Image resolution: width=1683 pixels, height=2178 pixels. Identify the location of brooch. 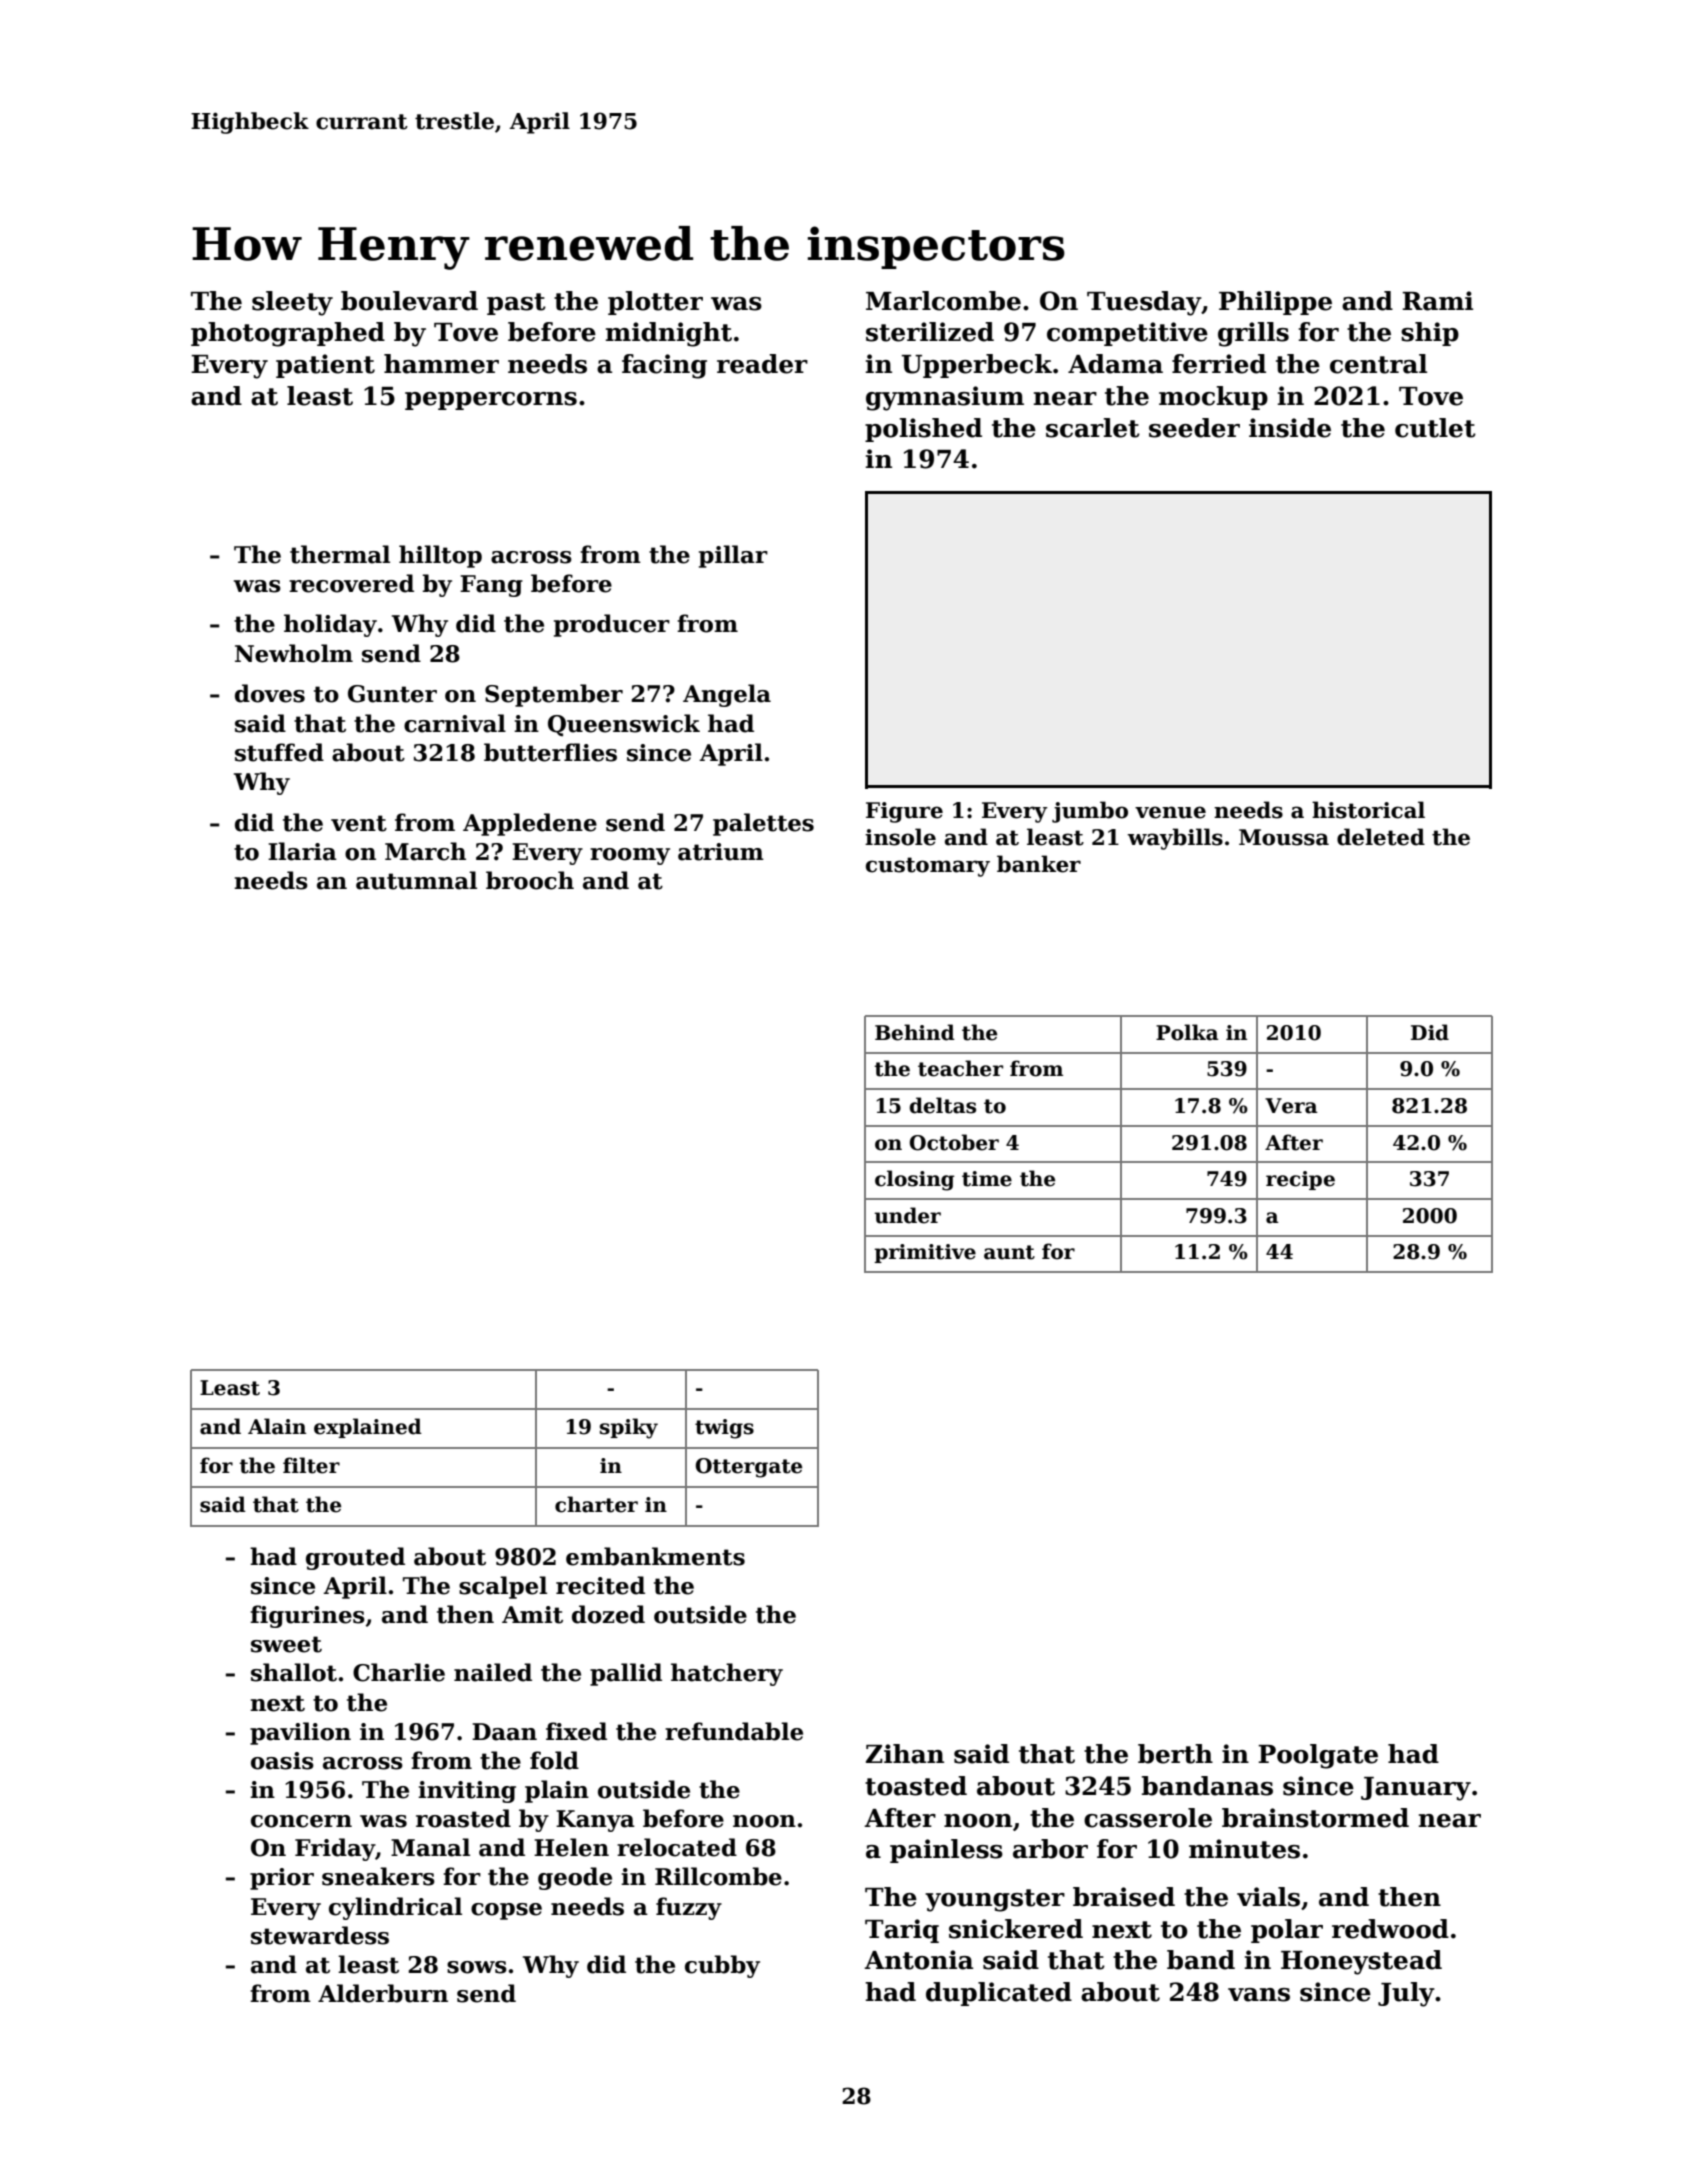
(530, 880).
